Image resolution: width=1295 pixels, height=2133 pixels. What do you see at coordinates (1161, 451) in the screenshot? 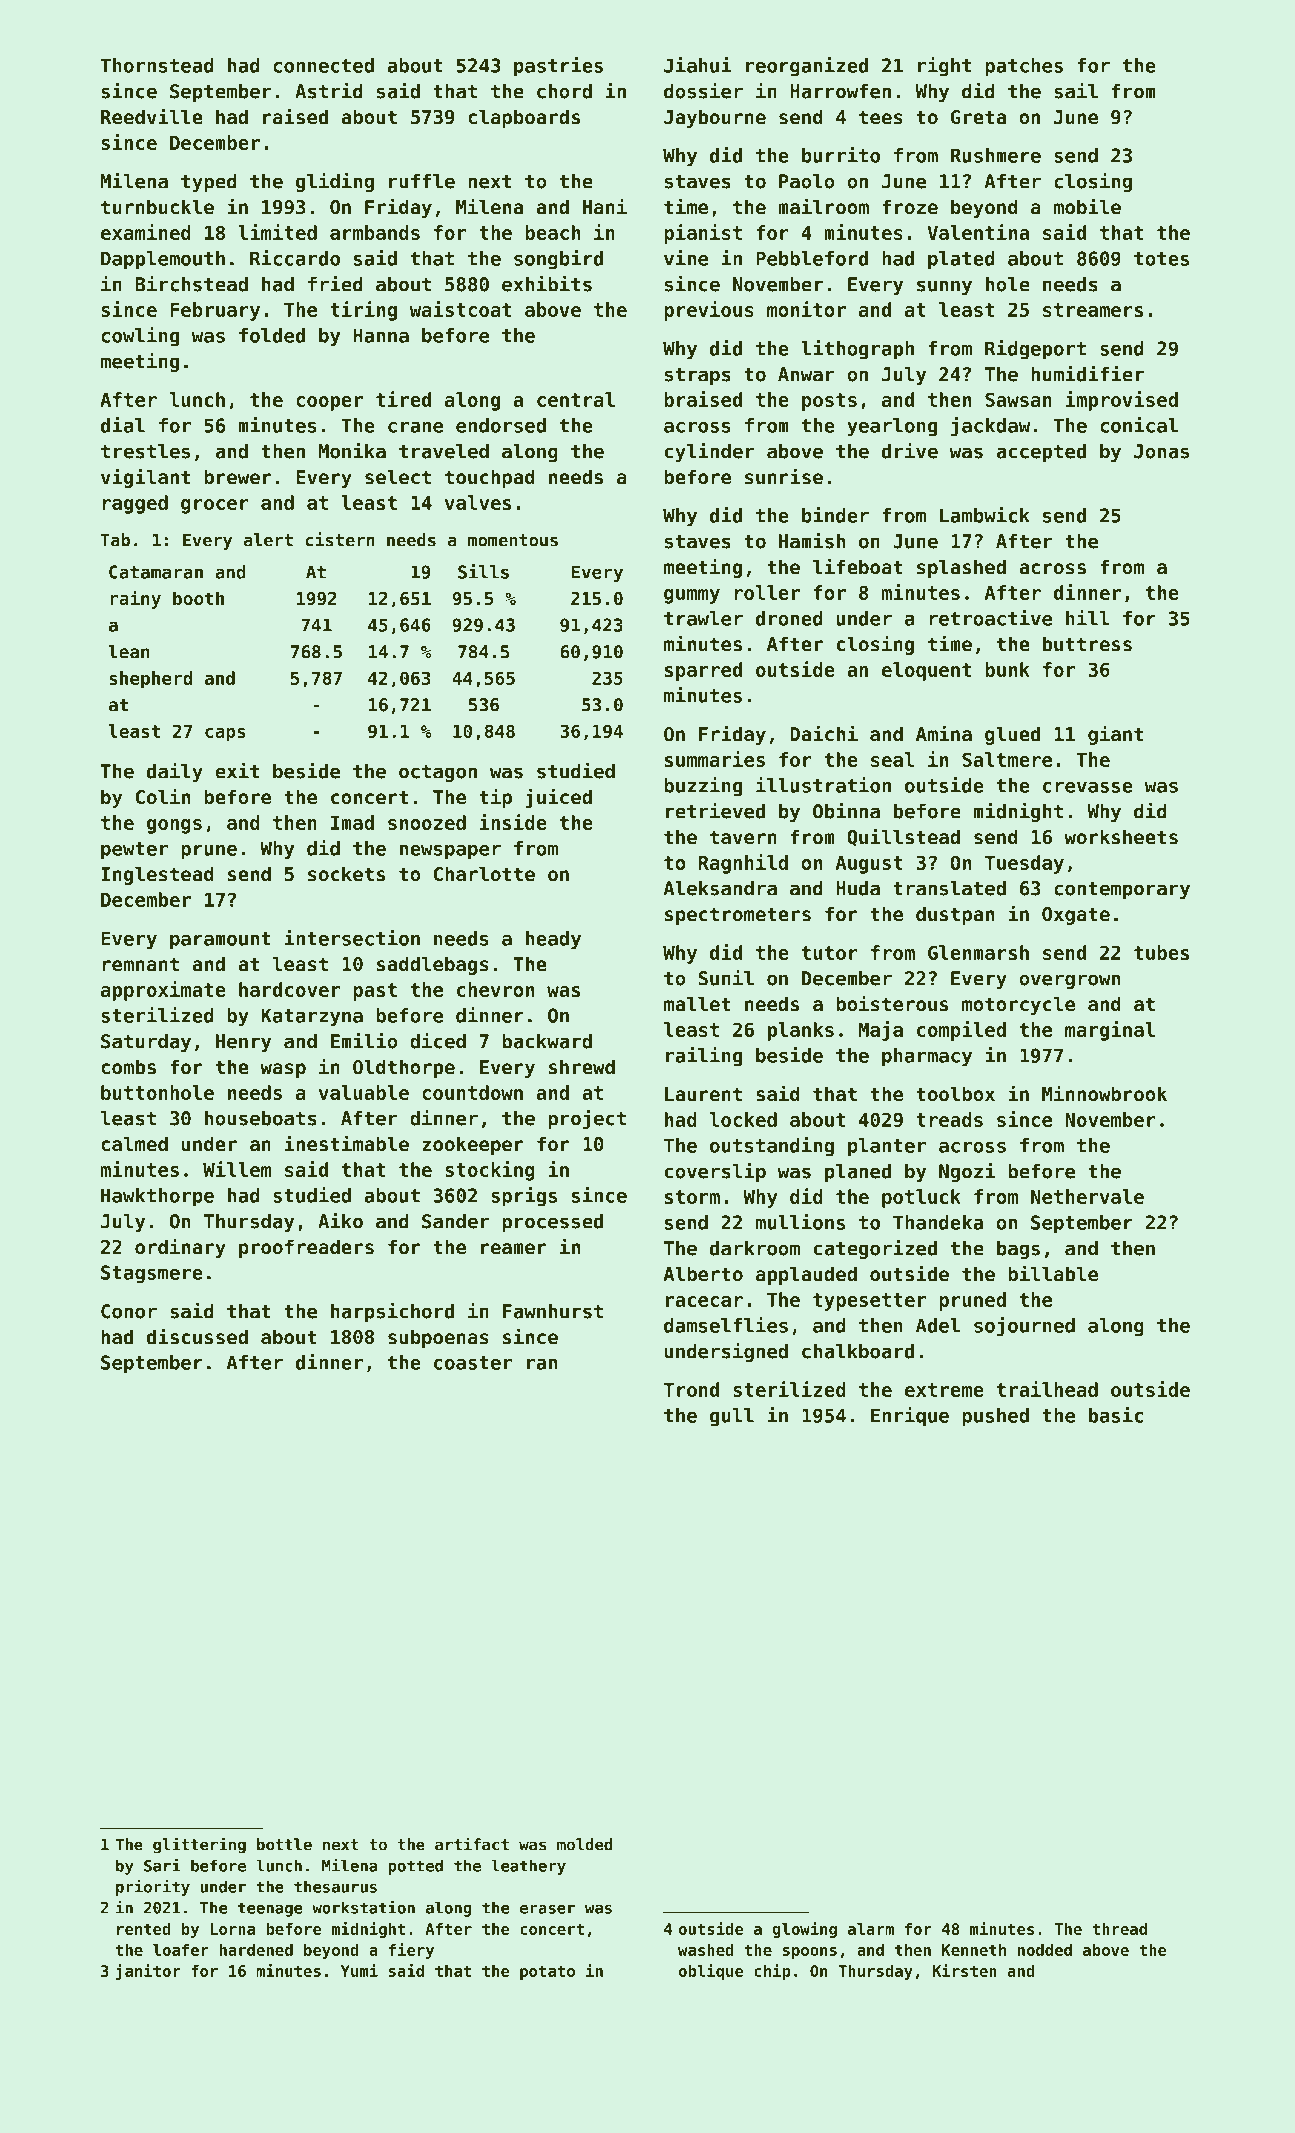
I see `Jonas` at bounding box center [1161, 451].
